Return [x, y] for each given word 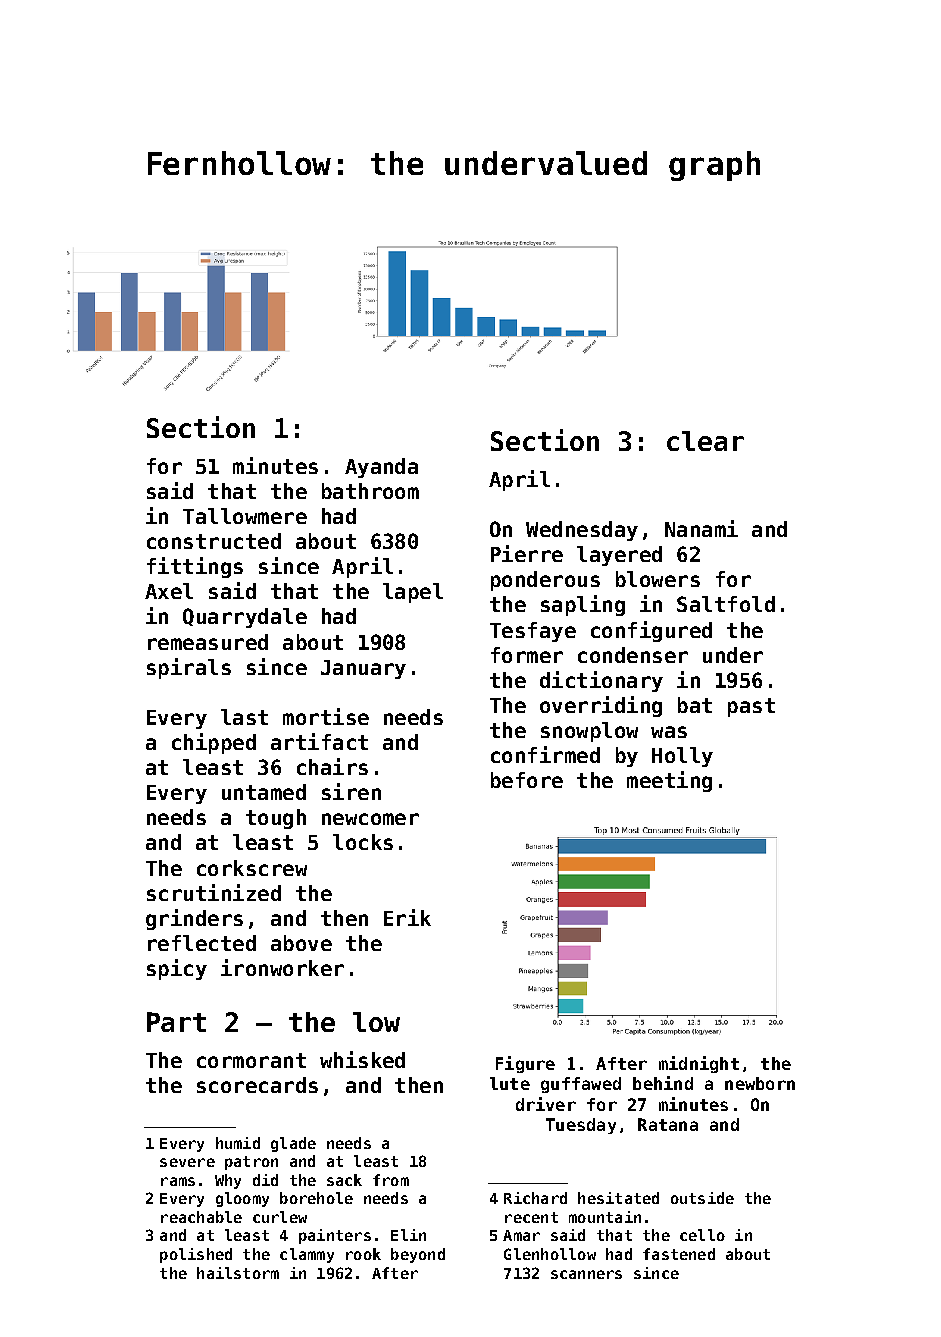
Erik [407, 917]
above [301, 943]
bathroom [370, 491]
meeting [669, 781]
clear [705, 441]
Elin [408, 1235]
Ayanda [381, 468]
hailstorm [238, 1273]
